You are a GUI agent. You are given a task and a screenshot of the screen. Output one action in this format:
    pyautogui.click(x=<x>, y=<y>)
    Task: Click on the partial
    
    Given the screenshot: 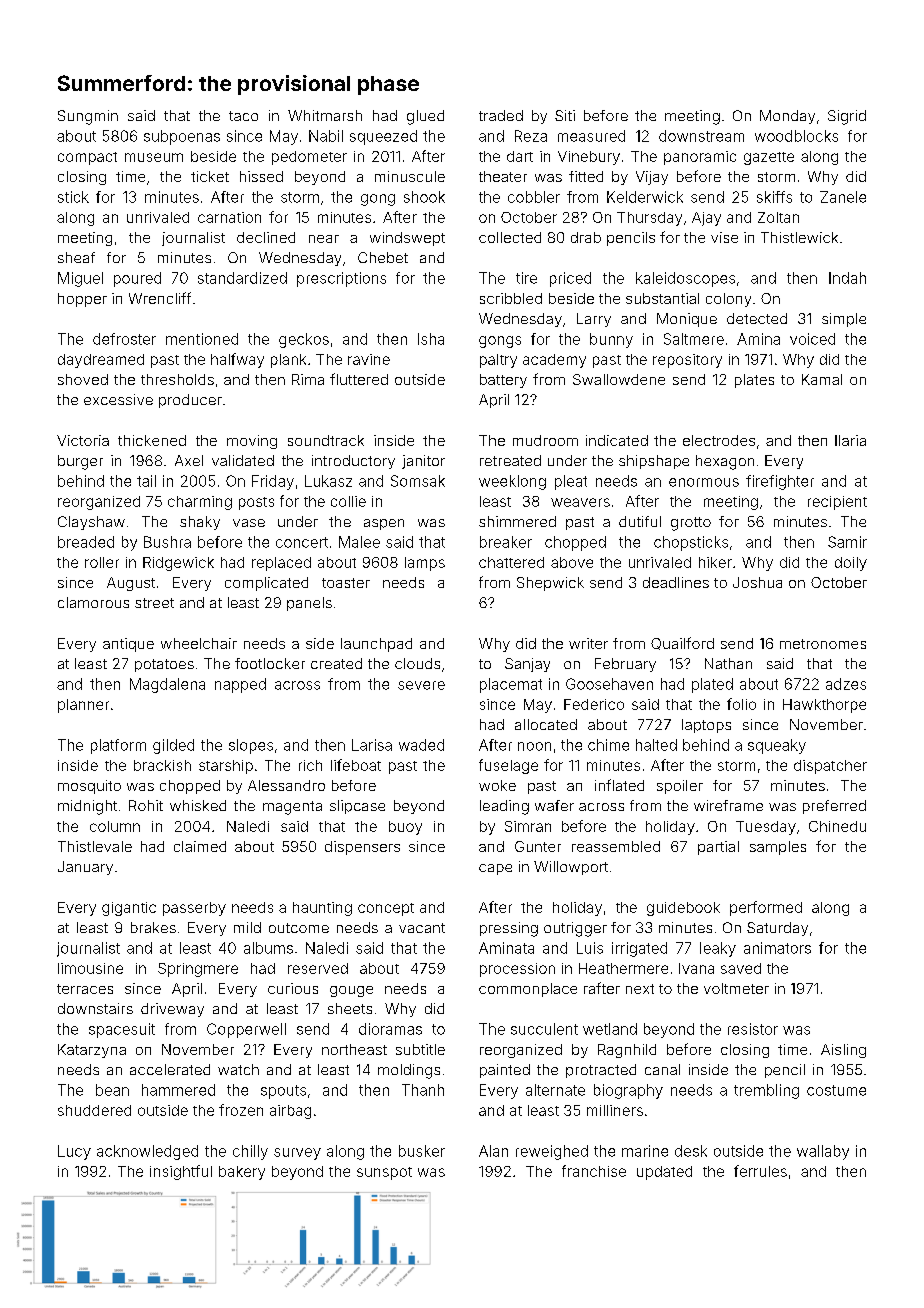 What is the action you would take?
    pyautogui.click(x=718, y=848)
